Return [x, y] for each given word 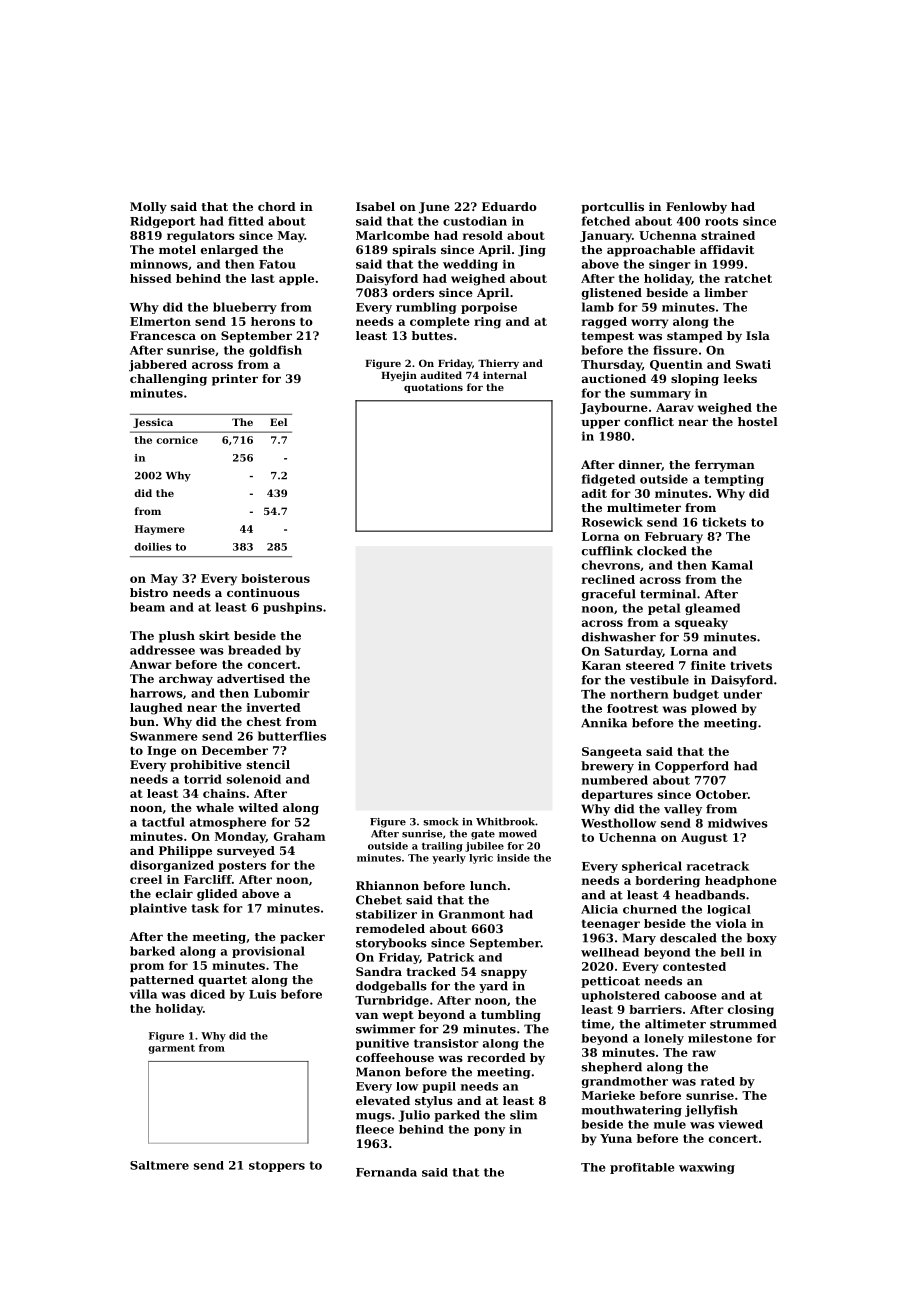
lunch [488, 885]
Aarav [675, 407]
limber [726, 292]
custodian [475, 221]
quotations [433, 388]
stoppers [277, 1166]
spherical [652, 867]
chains [224, 793]
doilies [152, 547]
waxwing [707, 1168]
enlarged [229, 251]
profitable [642, 1168]
